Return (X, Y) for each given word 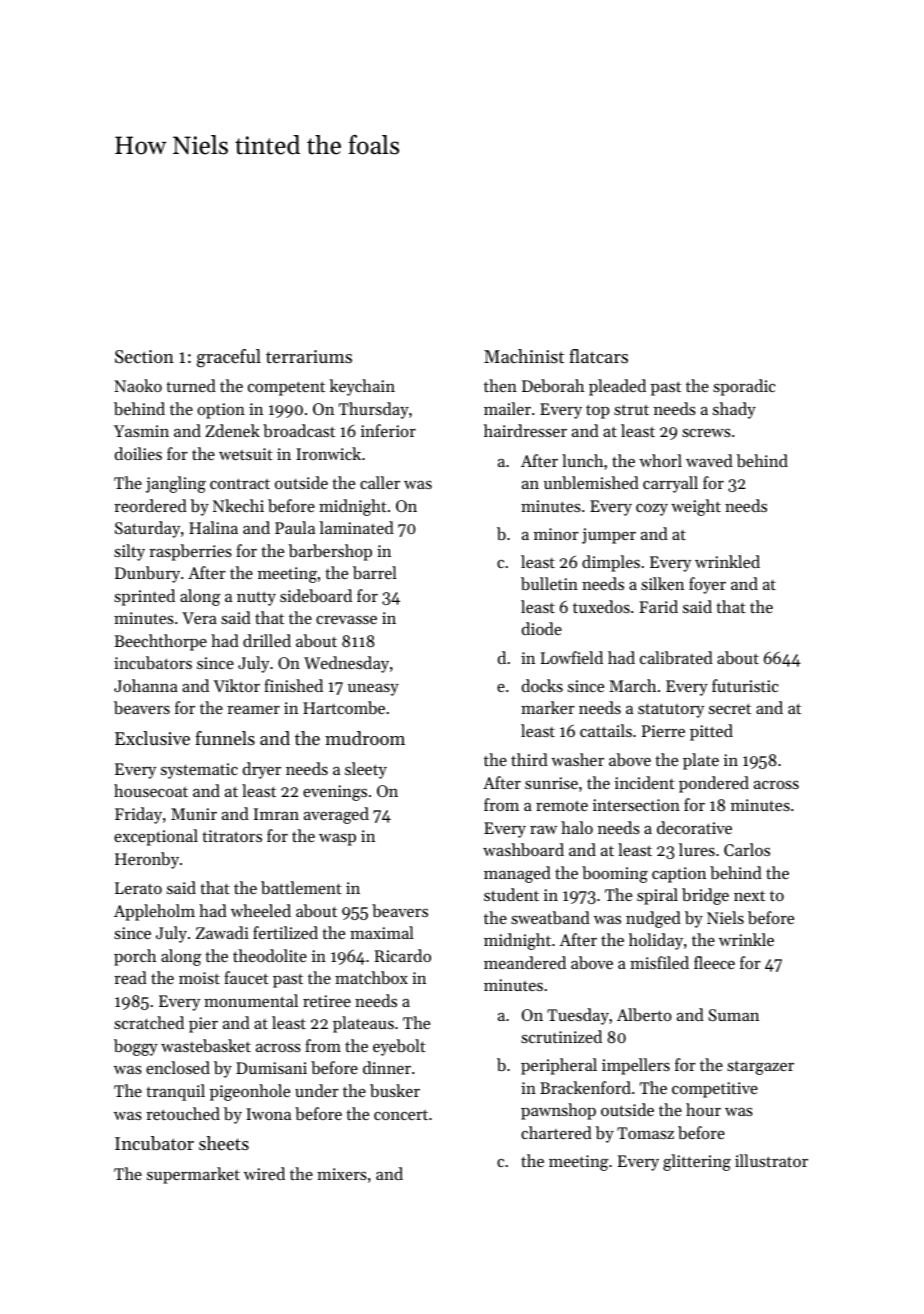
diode (542, 628)
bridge (705, 896)
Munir (194, 814)
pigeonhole (250, 1092)
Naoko (138, 385)
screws (706, 433)
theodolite (270, 955)
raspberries (190, 552)
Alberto (644, 1014)
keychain (362, 387)
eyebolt (399, 1047)
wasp (337, 840)
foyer (707, 585)
